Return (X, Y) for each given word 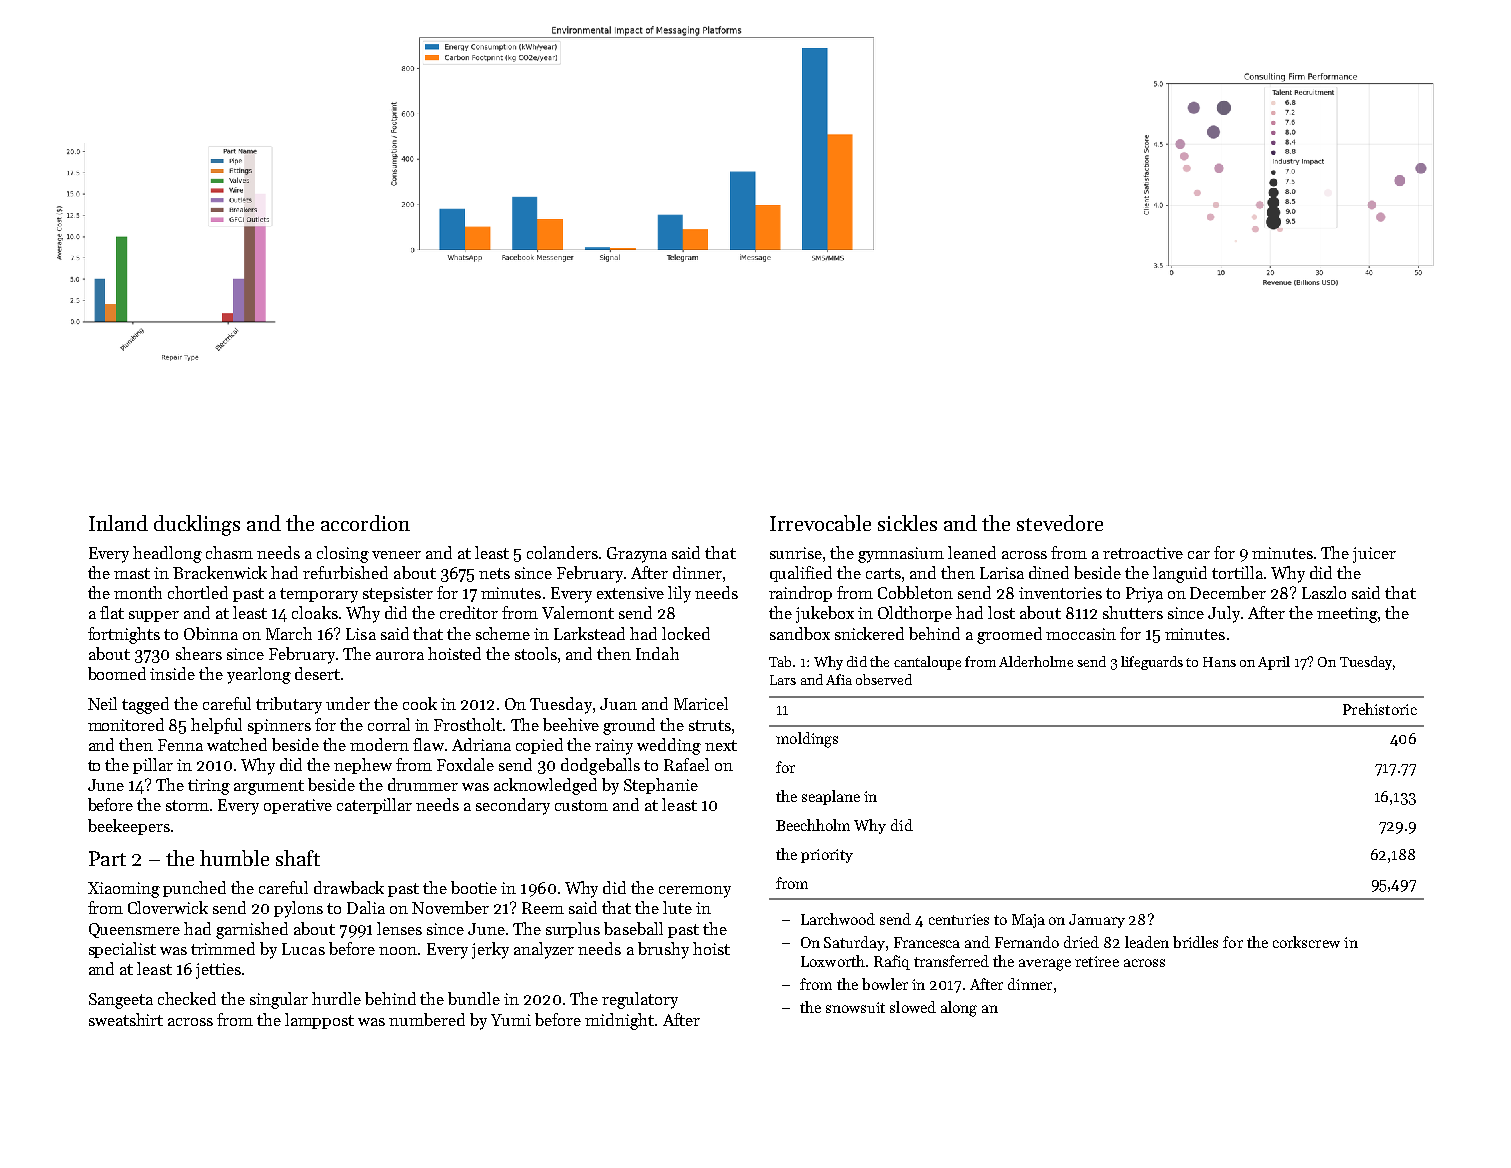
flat (112, 612)
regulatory (640, 1000)
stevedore (1060, 523)
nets (494, 573)
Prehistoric (1380, 709)
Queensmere (134, 930)
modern (379, 744)
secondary (513, 806)
